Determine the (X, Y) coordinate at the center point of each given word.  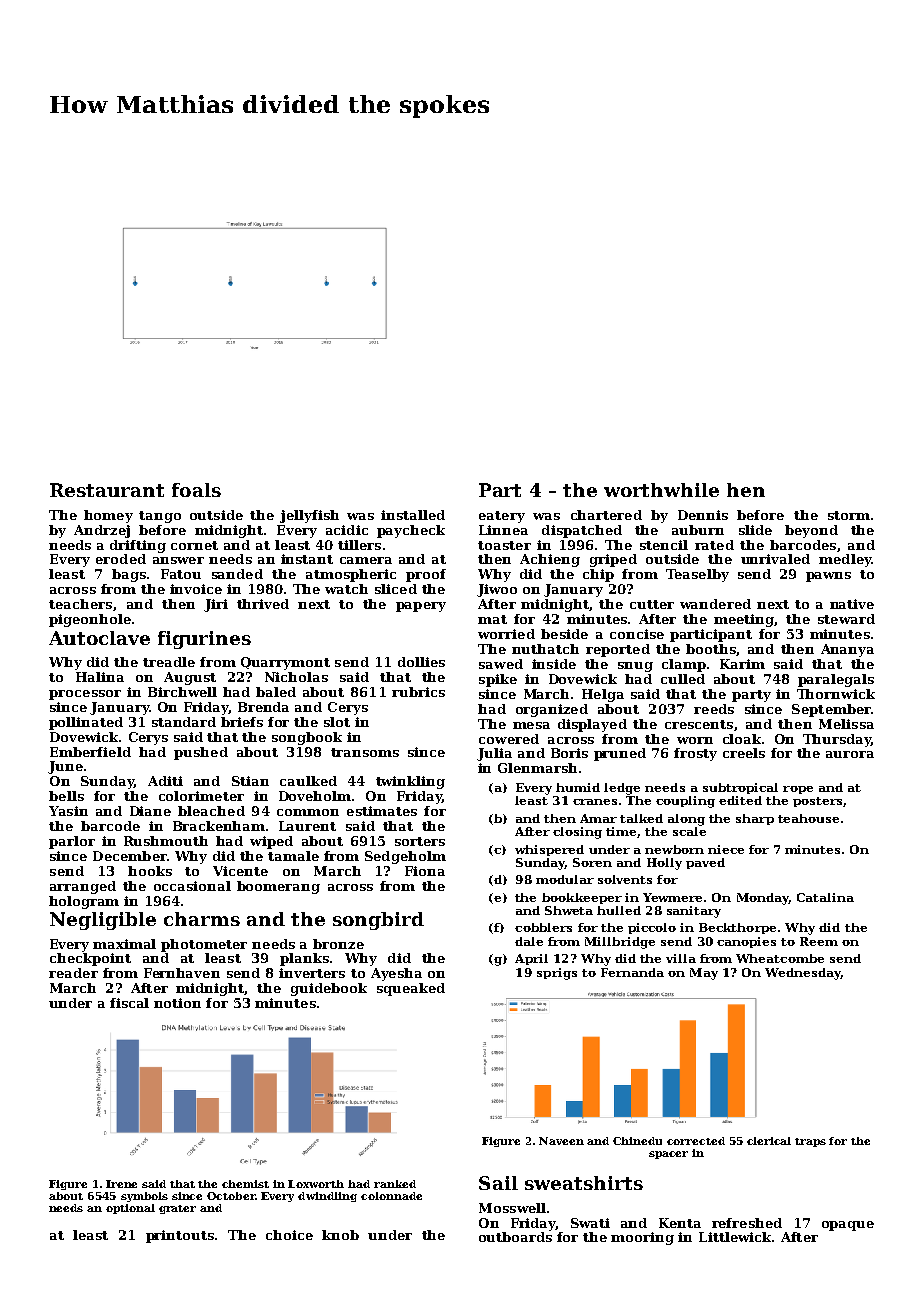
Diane (150, 811)
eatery (502, 517)
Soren (592, 862)
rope (798, 790)
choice (289, 1235)
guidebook (329, 989)
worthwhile (661, 490)
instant (307, 559)
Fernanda (632, 972)
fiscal (129, 1003)
